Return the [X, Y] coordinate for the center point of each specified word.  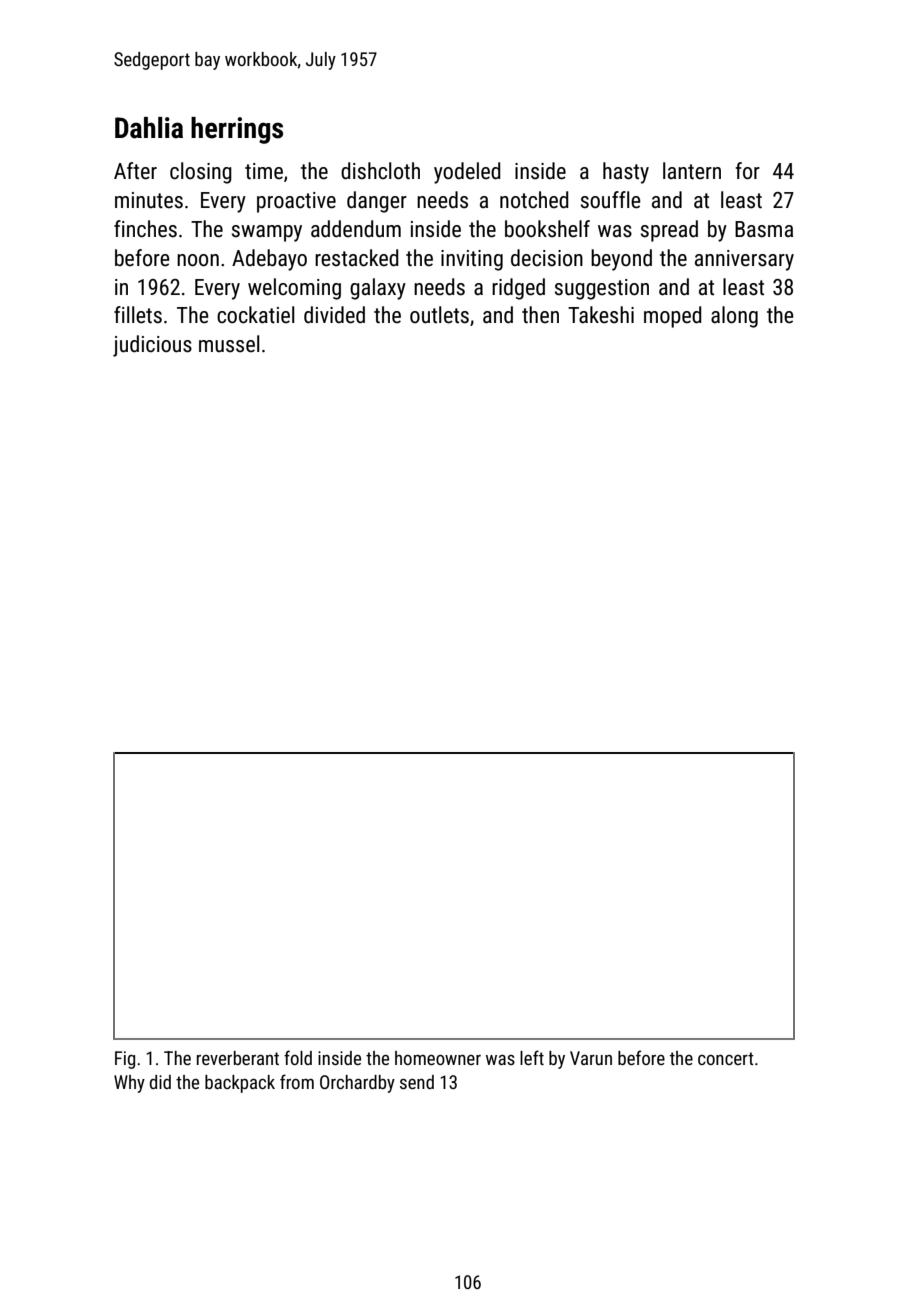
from [297, 1081]
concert [726, 1058]
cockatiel [256, 315]
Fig [125, 1060]
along [734, 317]
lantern [692, 171]
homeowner [438, 1058]
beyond [621, 260]
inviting [472, 260]
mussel [229, 344]
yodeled [467, 173]
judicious [152, 346]
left [532, 1057]
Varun [591, 1058]
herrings [237, 130]
